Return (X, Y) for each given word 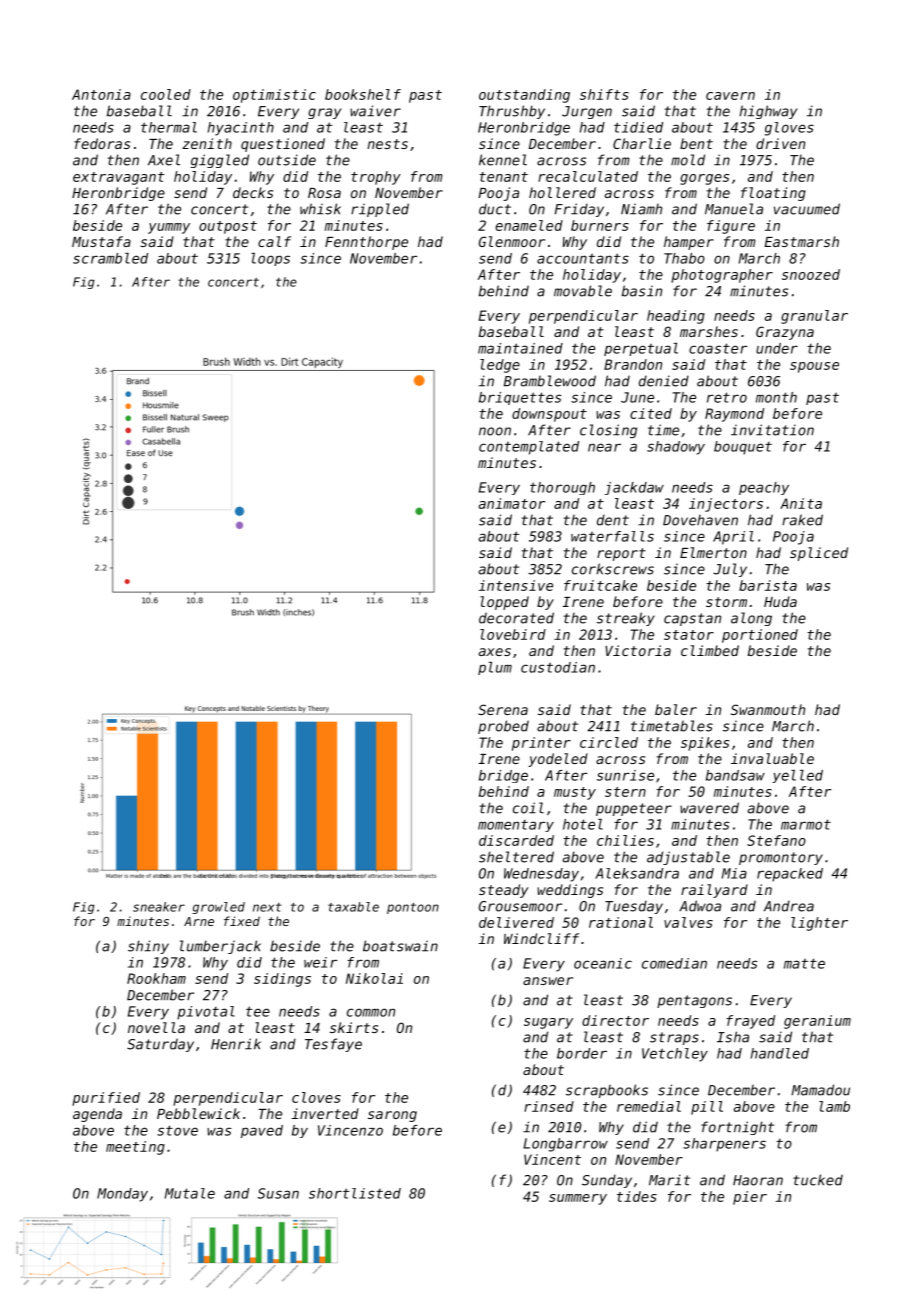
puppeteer (634, 809)
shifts (604, 94)
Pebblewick (198, 1113)
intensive (516, 585)
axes (495, 652)
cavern (730, 96)
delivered (516, 922)
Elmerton (713, 552)
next (267, 907)
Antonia (101, 94)
